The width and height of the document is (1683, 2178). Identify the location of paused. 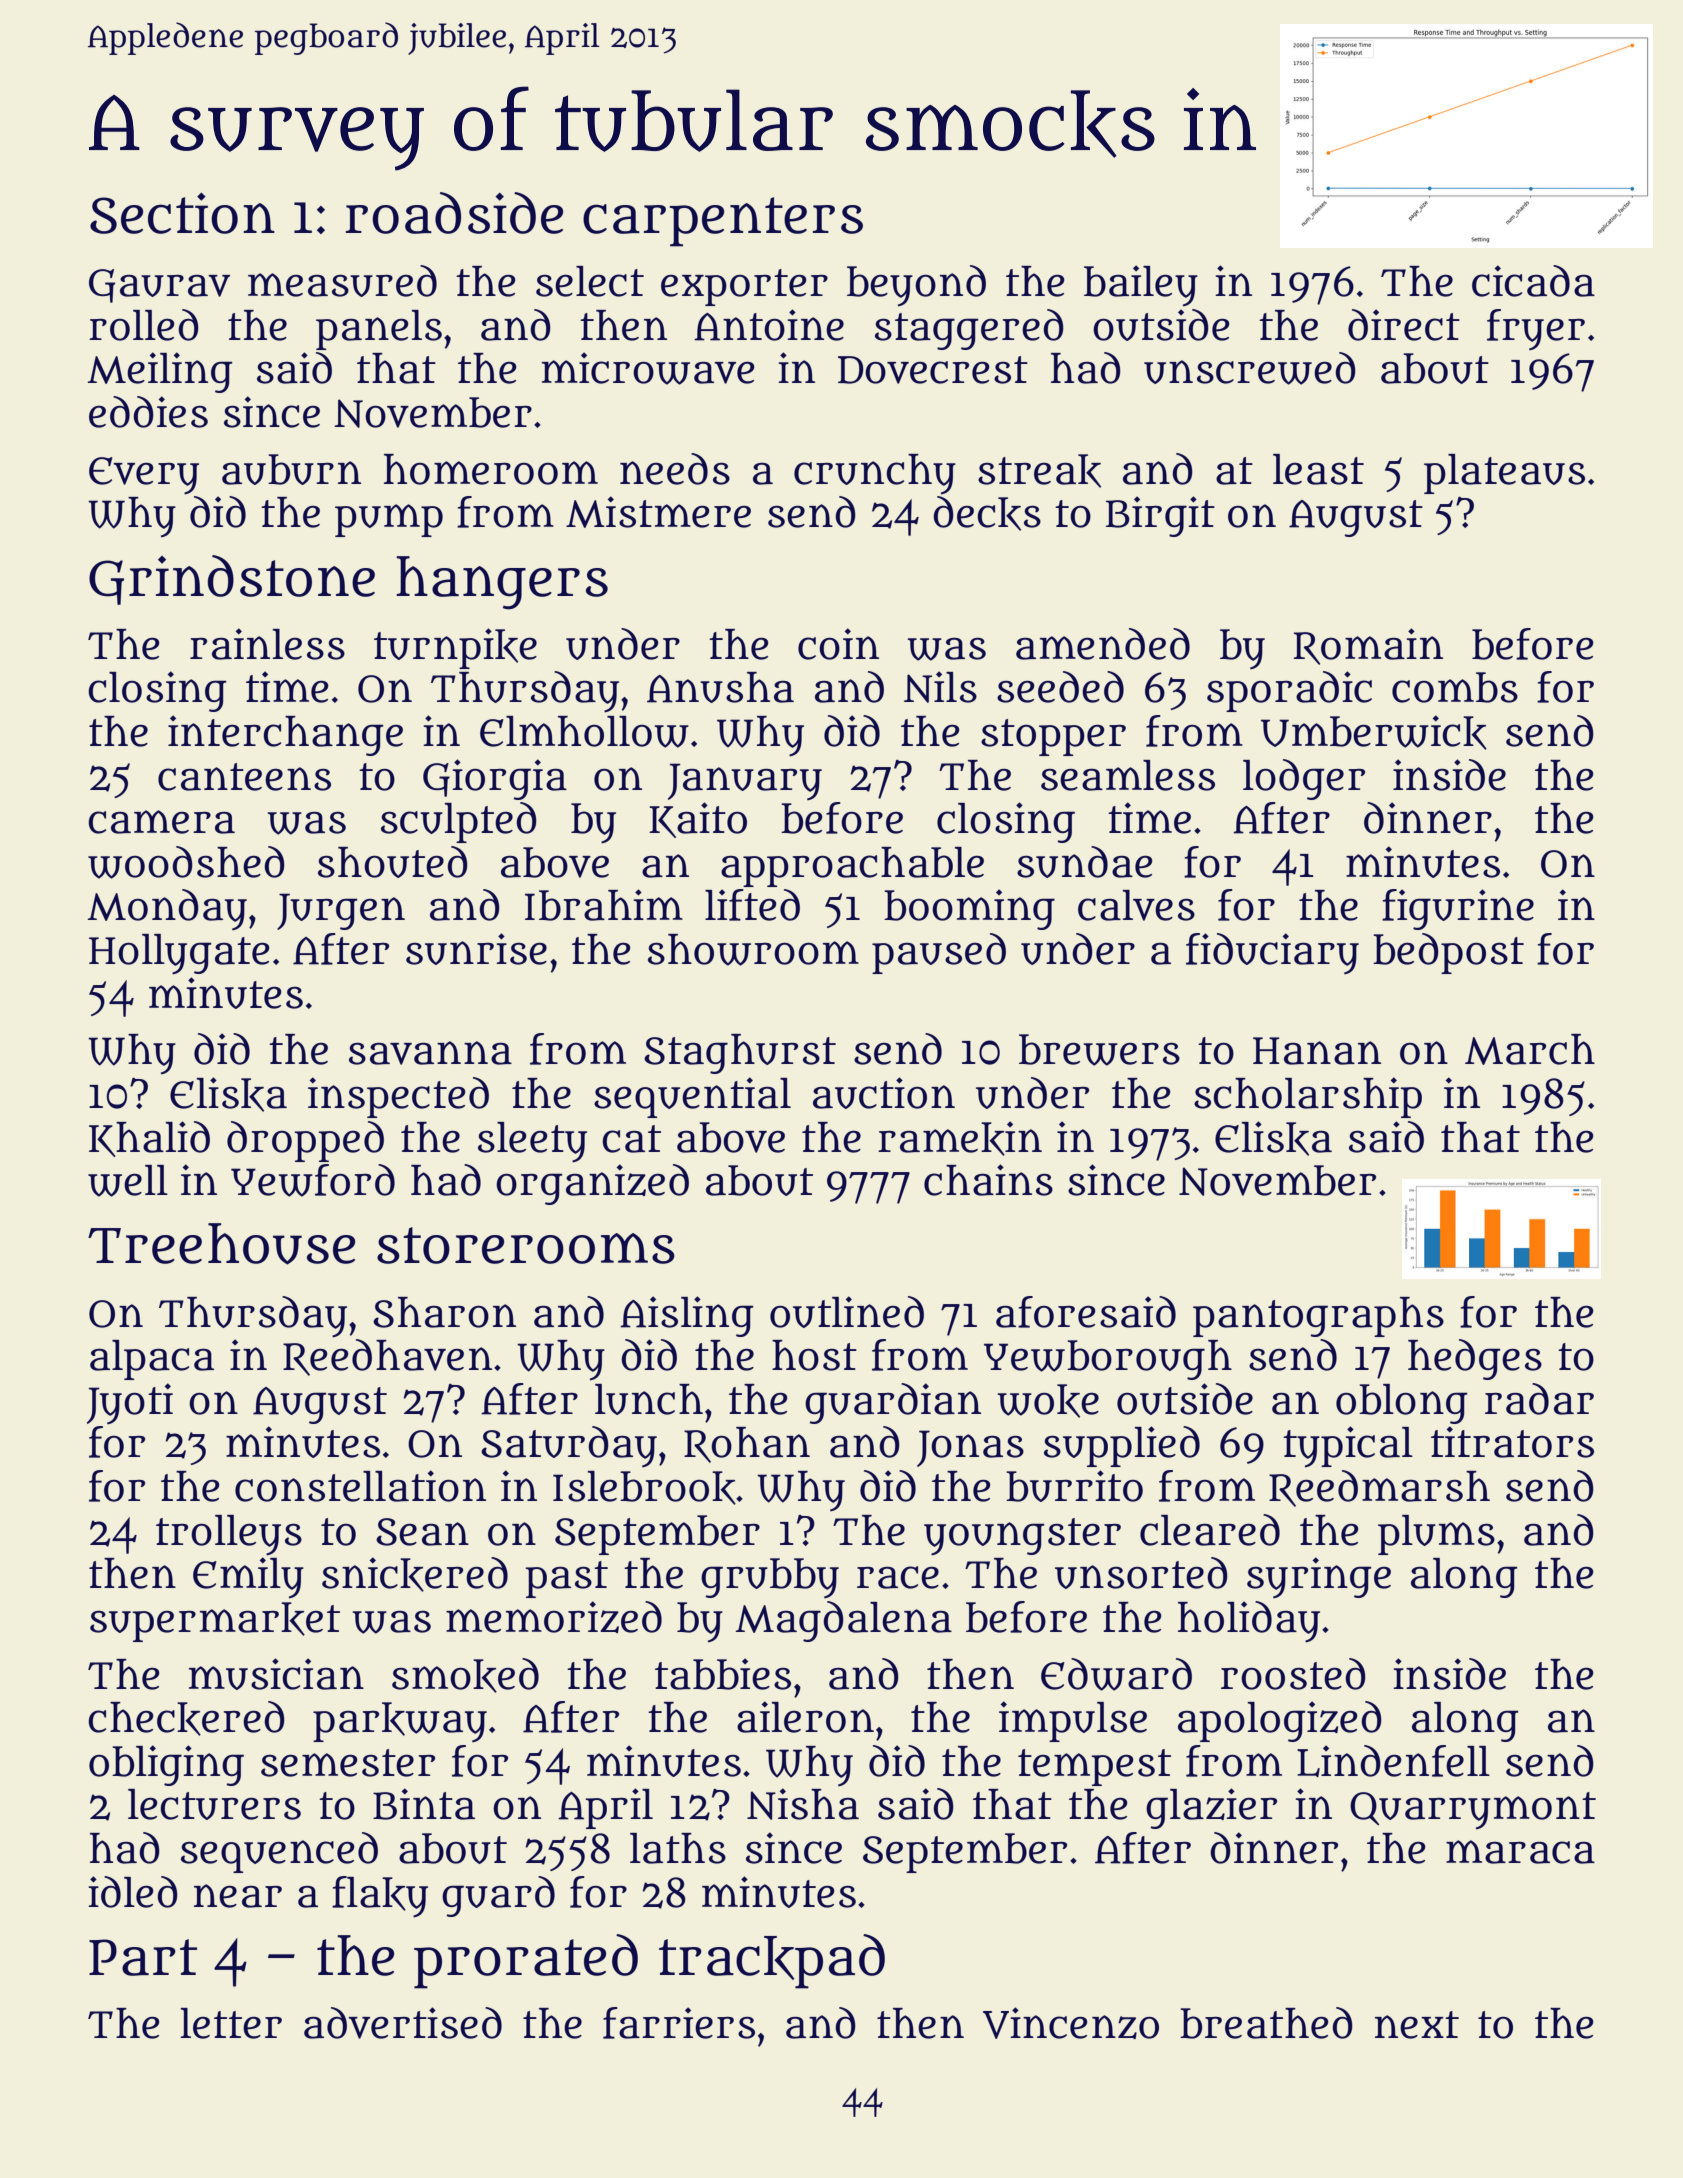
(939, 953).
